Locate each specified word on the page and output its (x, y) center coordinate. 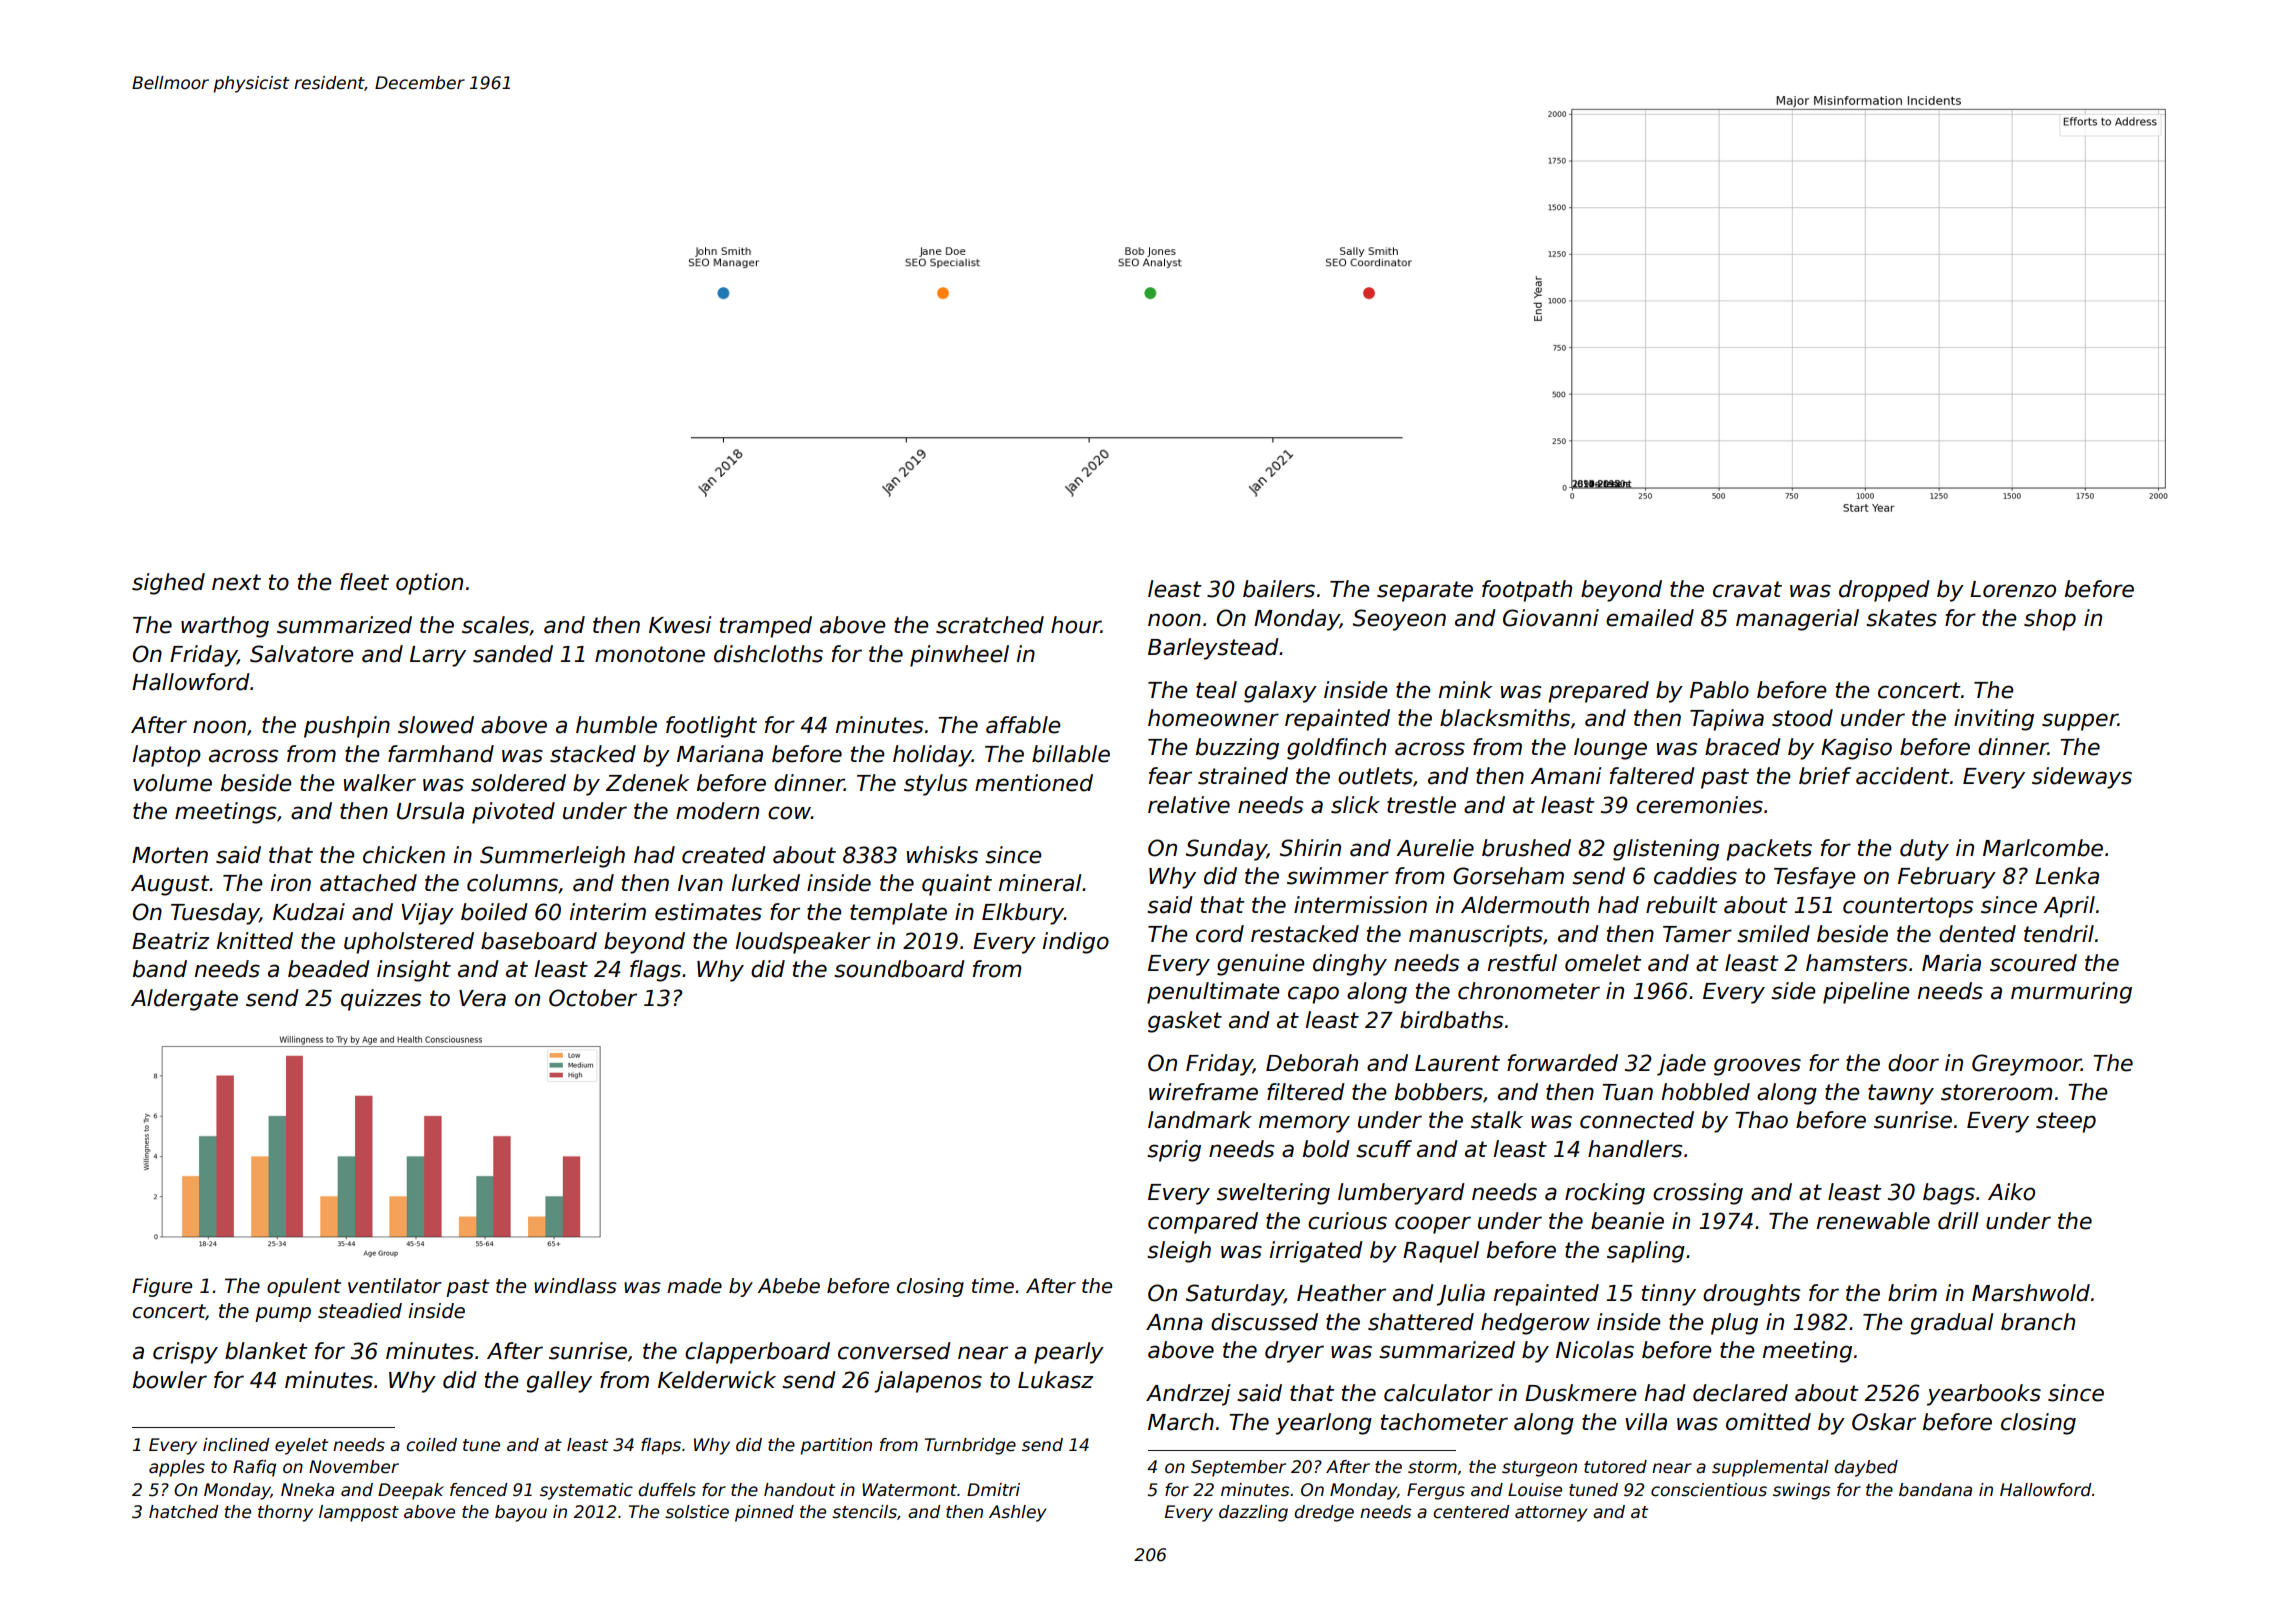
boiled (494, 912)
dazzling (1253, 1513)
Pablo (1719, 690)
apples (177, 1468)
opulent (304, 1287)
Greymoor (2026, 1065)
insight (414, 971)
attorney (1551, 1514)
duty (1924, 850)
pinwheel (959, 656)
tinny (1669, 1295)
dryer (1294, 1352)
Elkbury (1023, 914)
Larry (438, 656)
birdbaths (1451, 1020)
